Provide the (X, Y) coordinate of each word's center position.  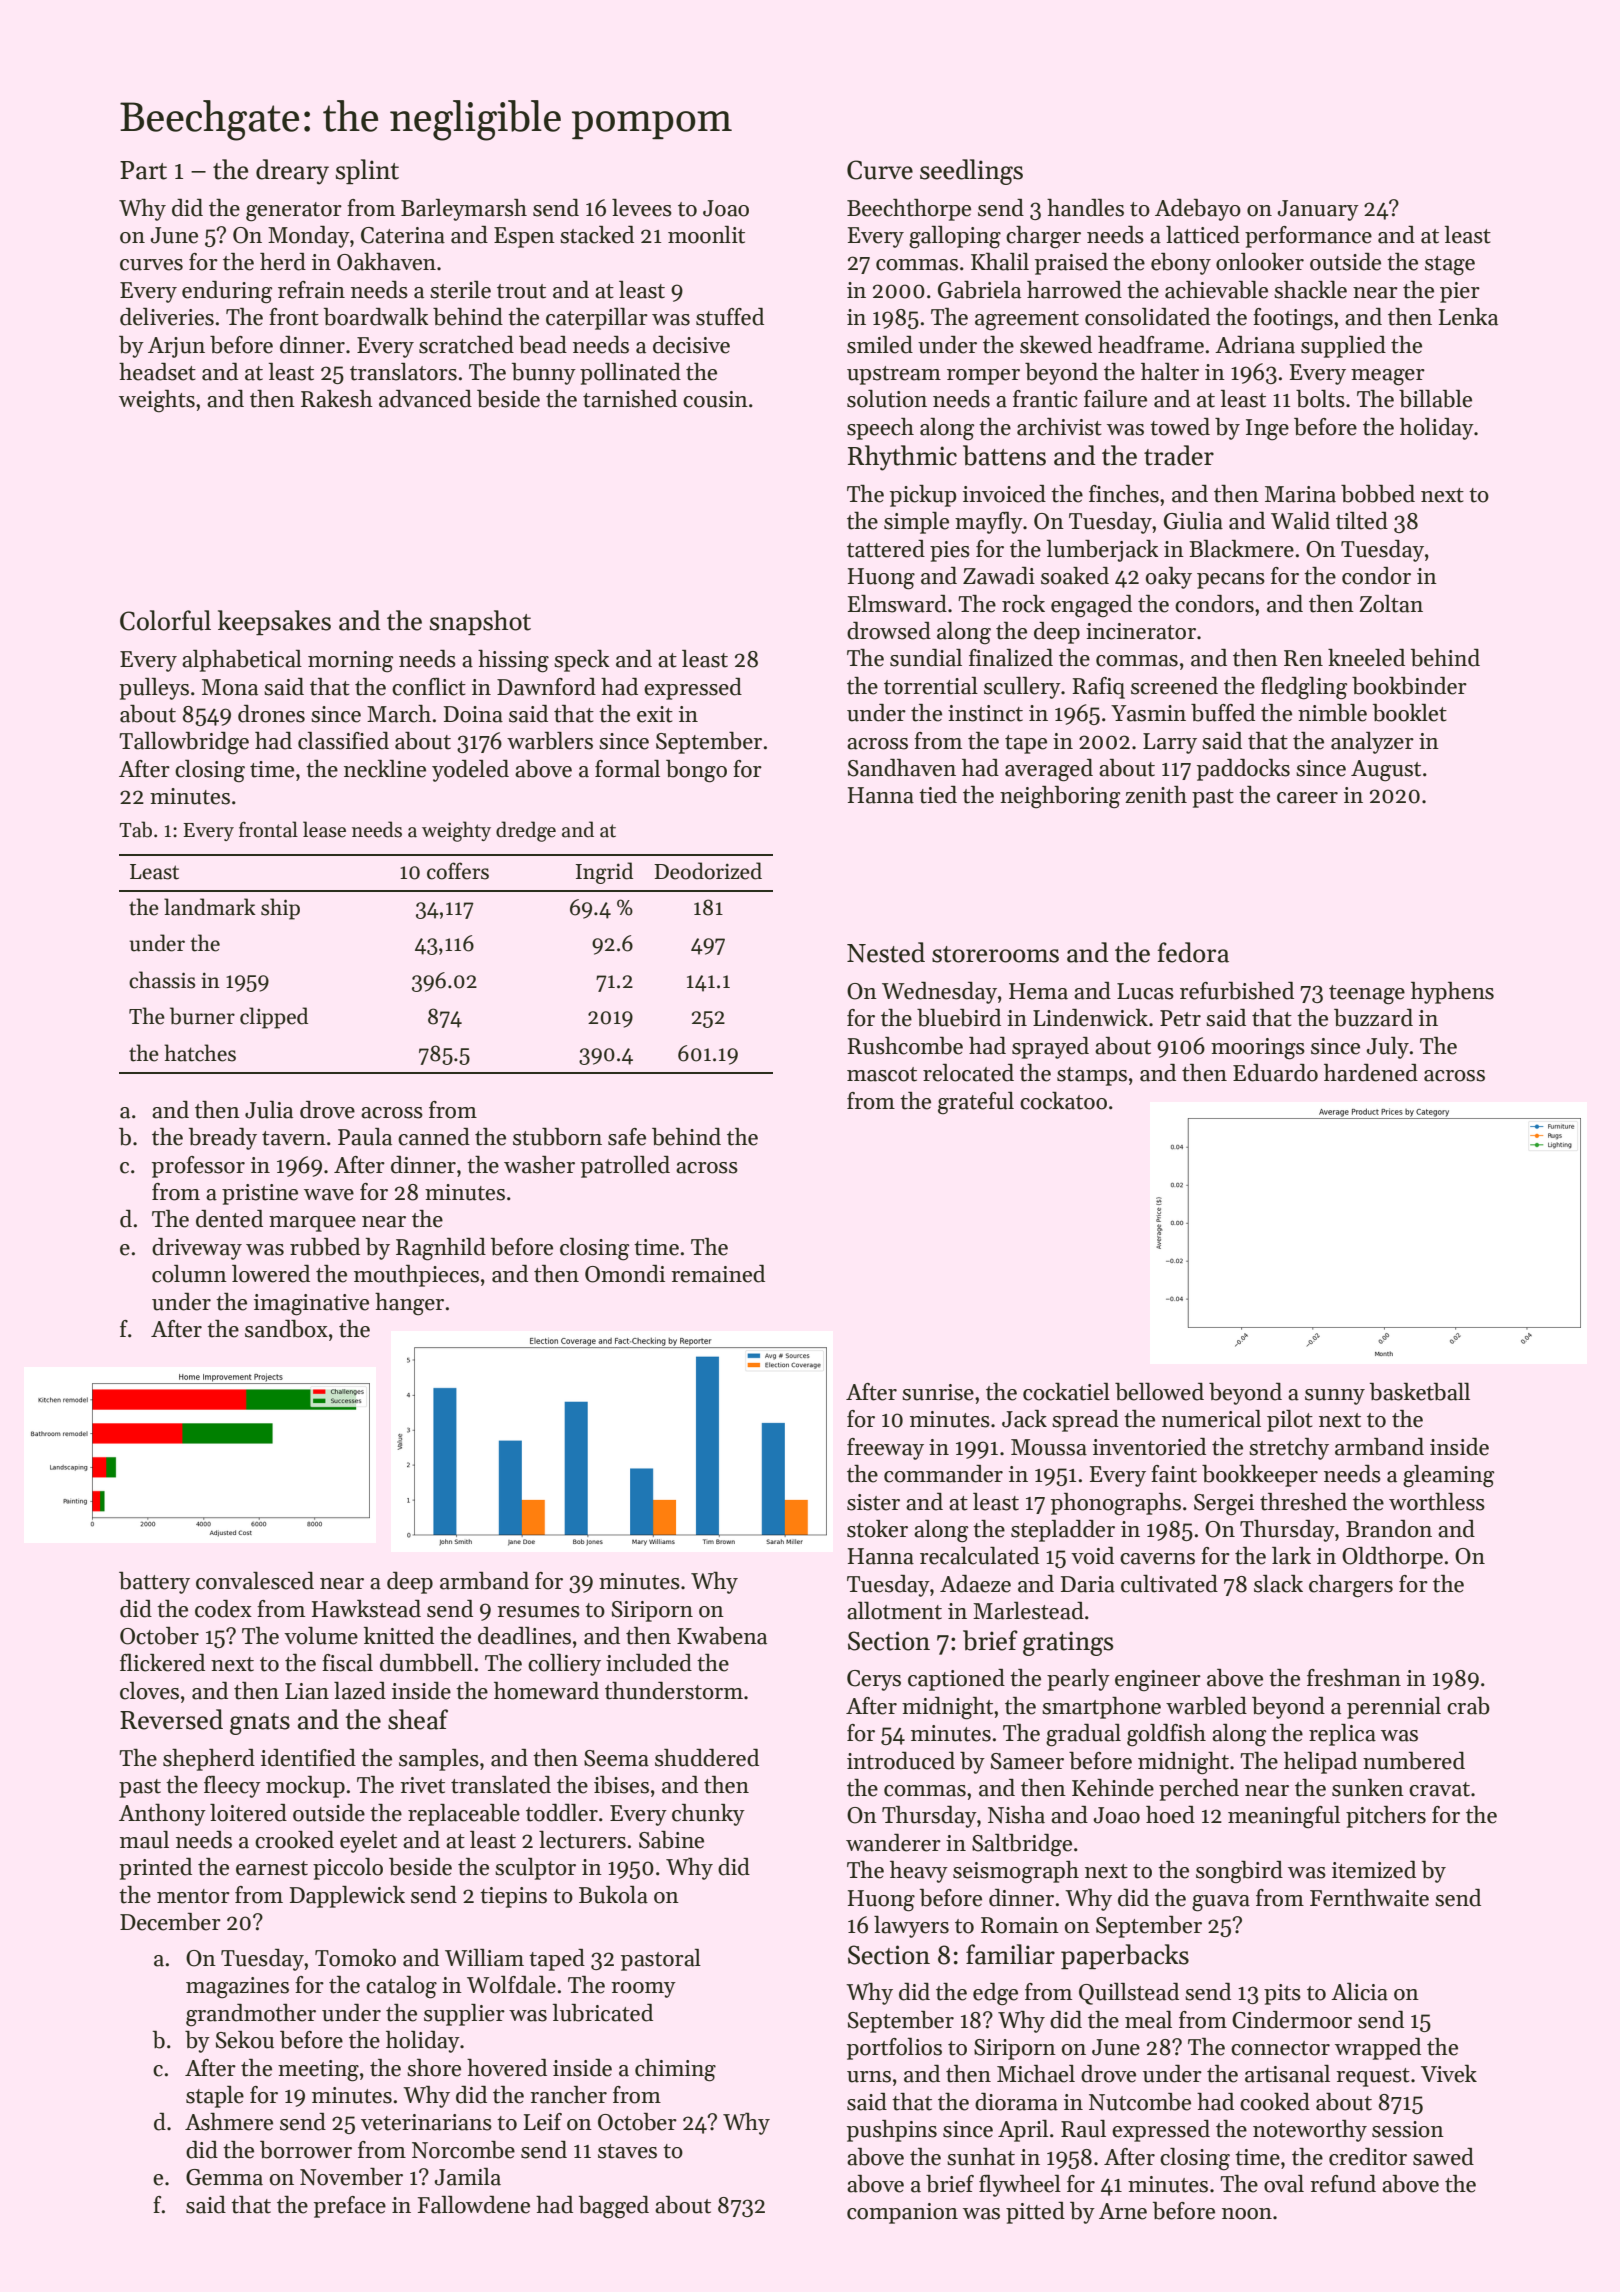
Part (143, 170)
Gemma (224, 2177)
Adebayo (1198, 210)
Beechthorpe (909, 210)
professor (198, 1167)
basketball (1420, 1392)
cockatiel (1066, 1392)
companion (902, 2213)
